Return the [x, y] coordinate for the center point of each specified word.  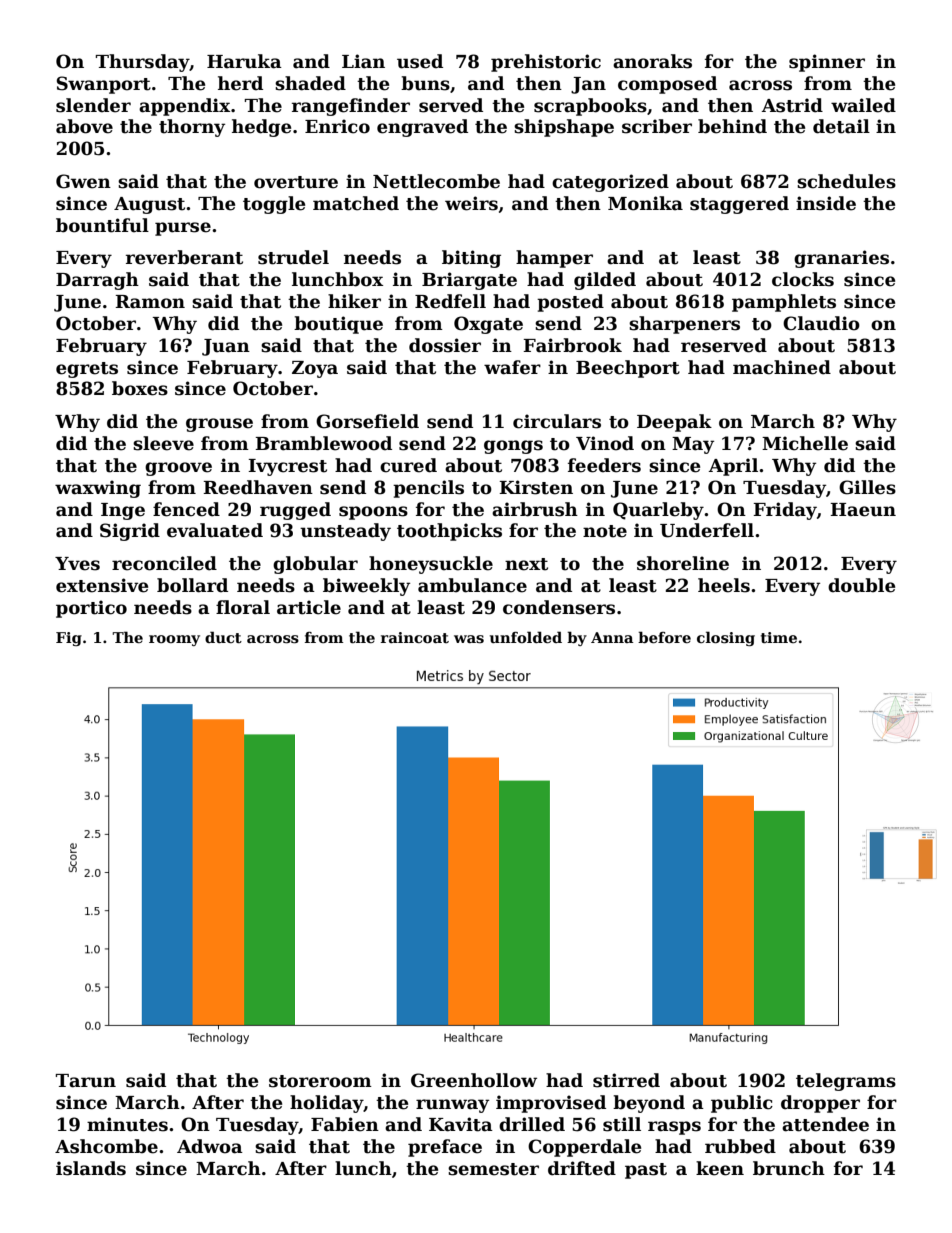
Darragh [97, 281]
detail [841, 126]
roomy [174, 640]
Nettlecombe [436, 181]
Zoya [315, 369]
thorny [192, 128]
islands [91, 1168]
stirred [626, 1080]
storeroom [320, 1081]
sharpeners [684, 325]
